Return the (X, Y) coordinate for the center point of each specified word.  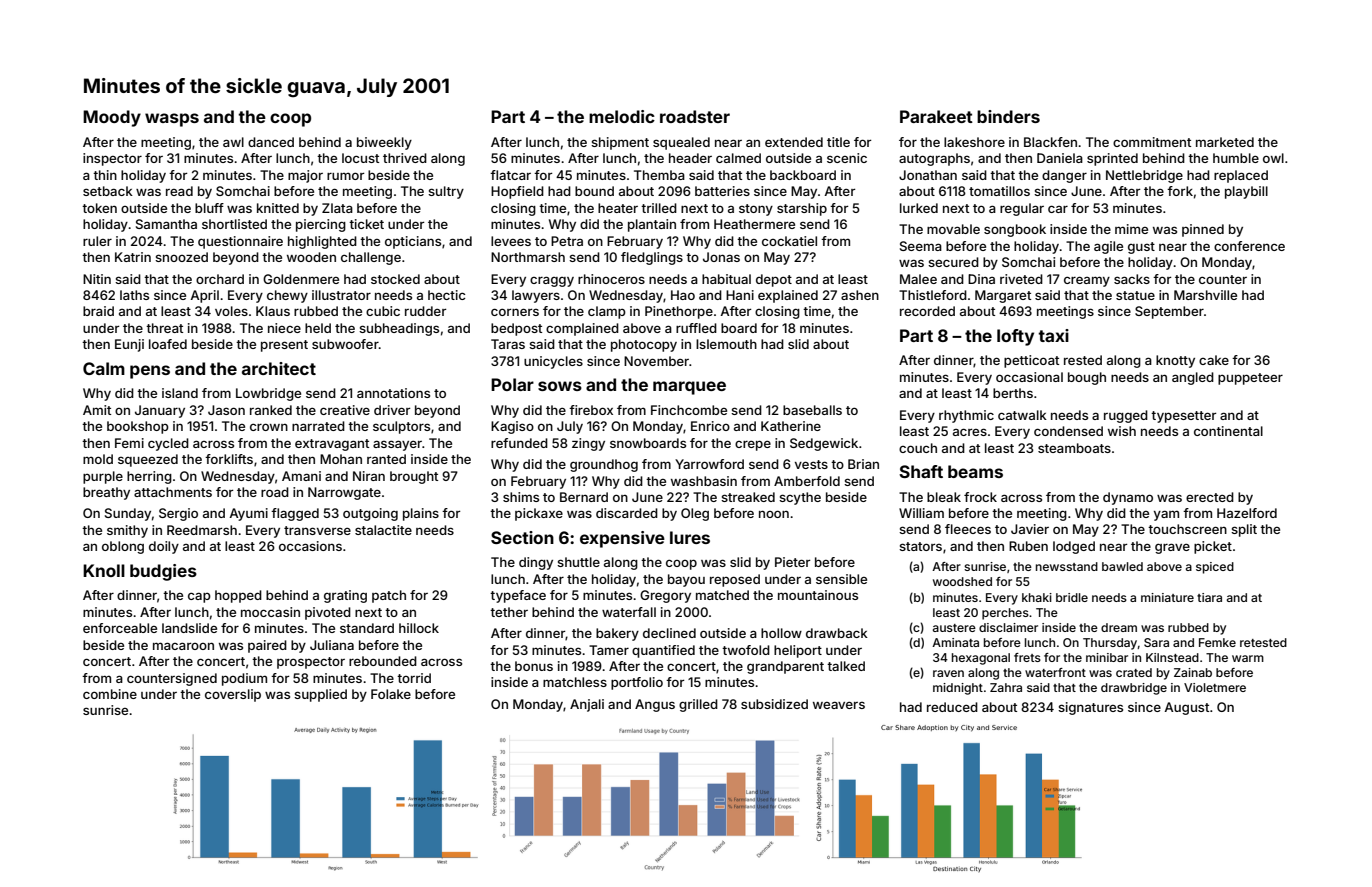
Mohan (341, 459)
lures (690, 537)
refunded (519, 443)
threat (164, 328)
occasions (310, 546)
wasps (172, 120)
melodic (622, 116)
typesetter (1183, 417)
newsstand (1067, 566)
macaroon (183, 646)
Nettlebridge (1144, 176)
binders (1008, 116)
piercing (321, 225)
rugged (1126, 416)
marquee (689, 388)
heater (618, 208)
